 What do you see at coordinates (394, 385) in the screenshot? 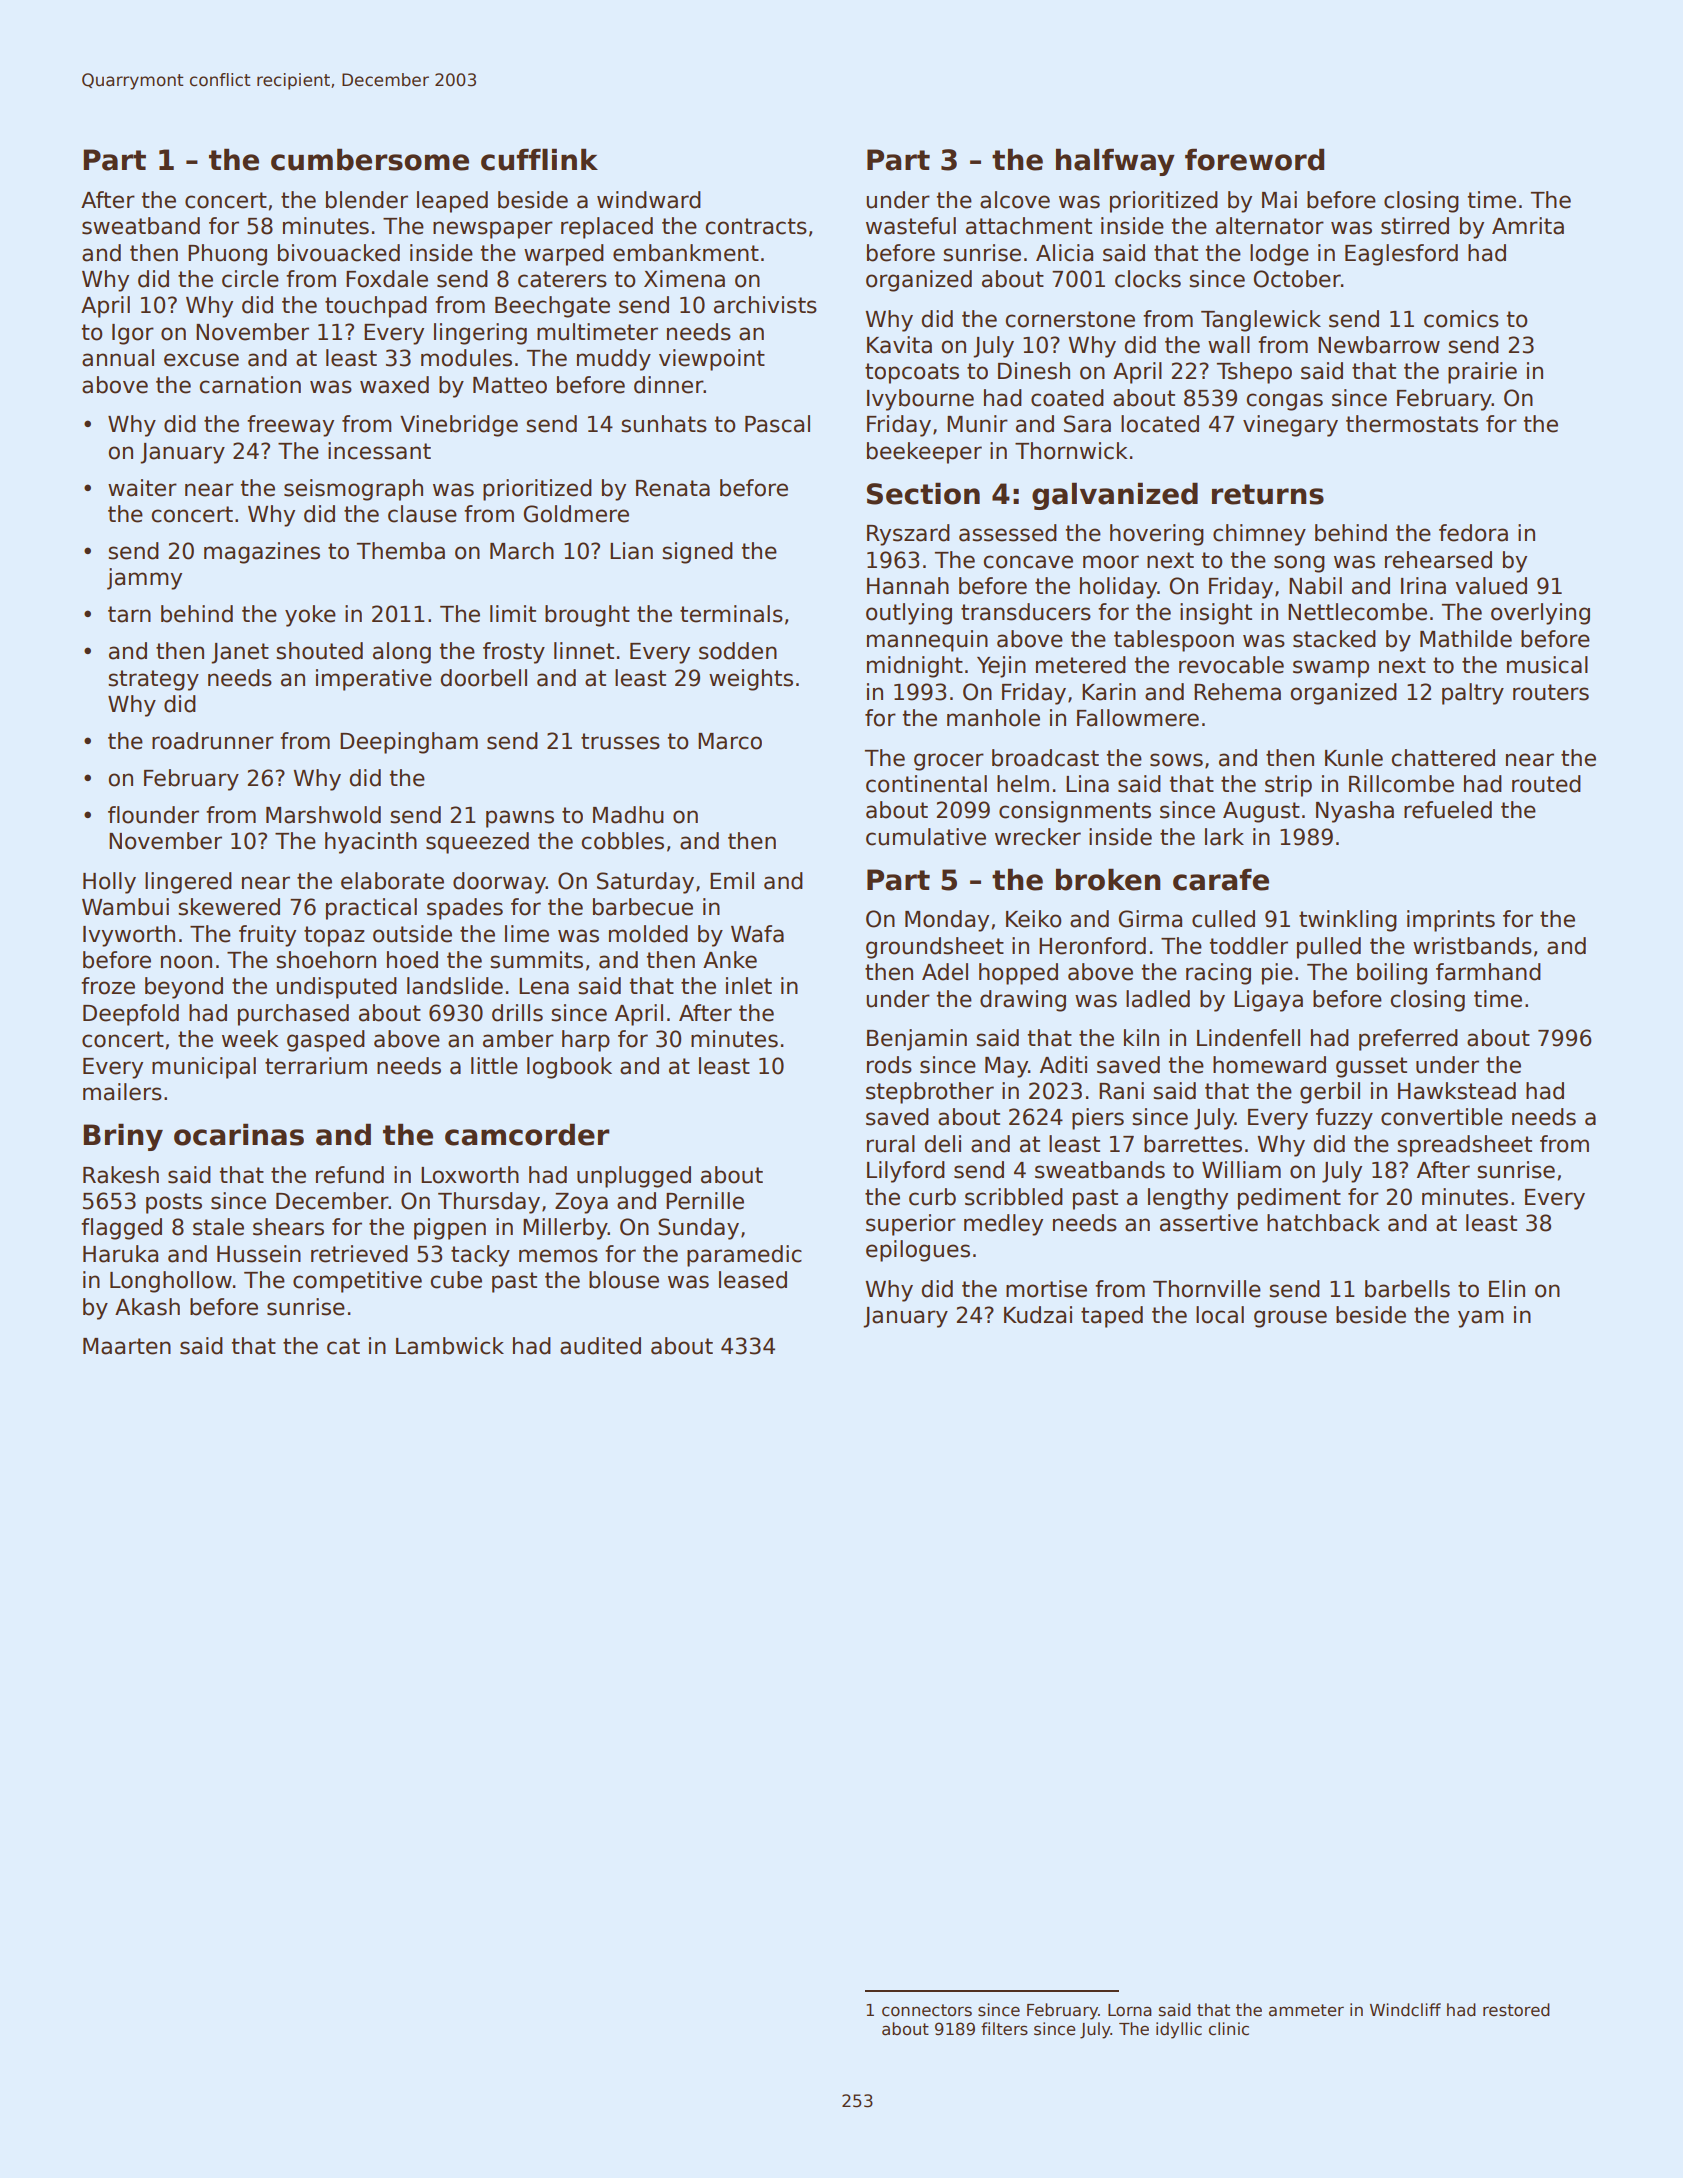
I see `waxed` at bounding box center [394, 385].
